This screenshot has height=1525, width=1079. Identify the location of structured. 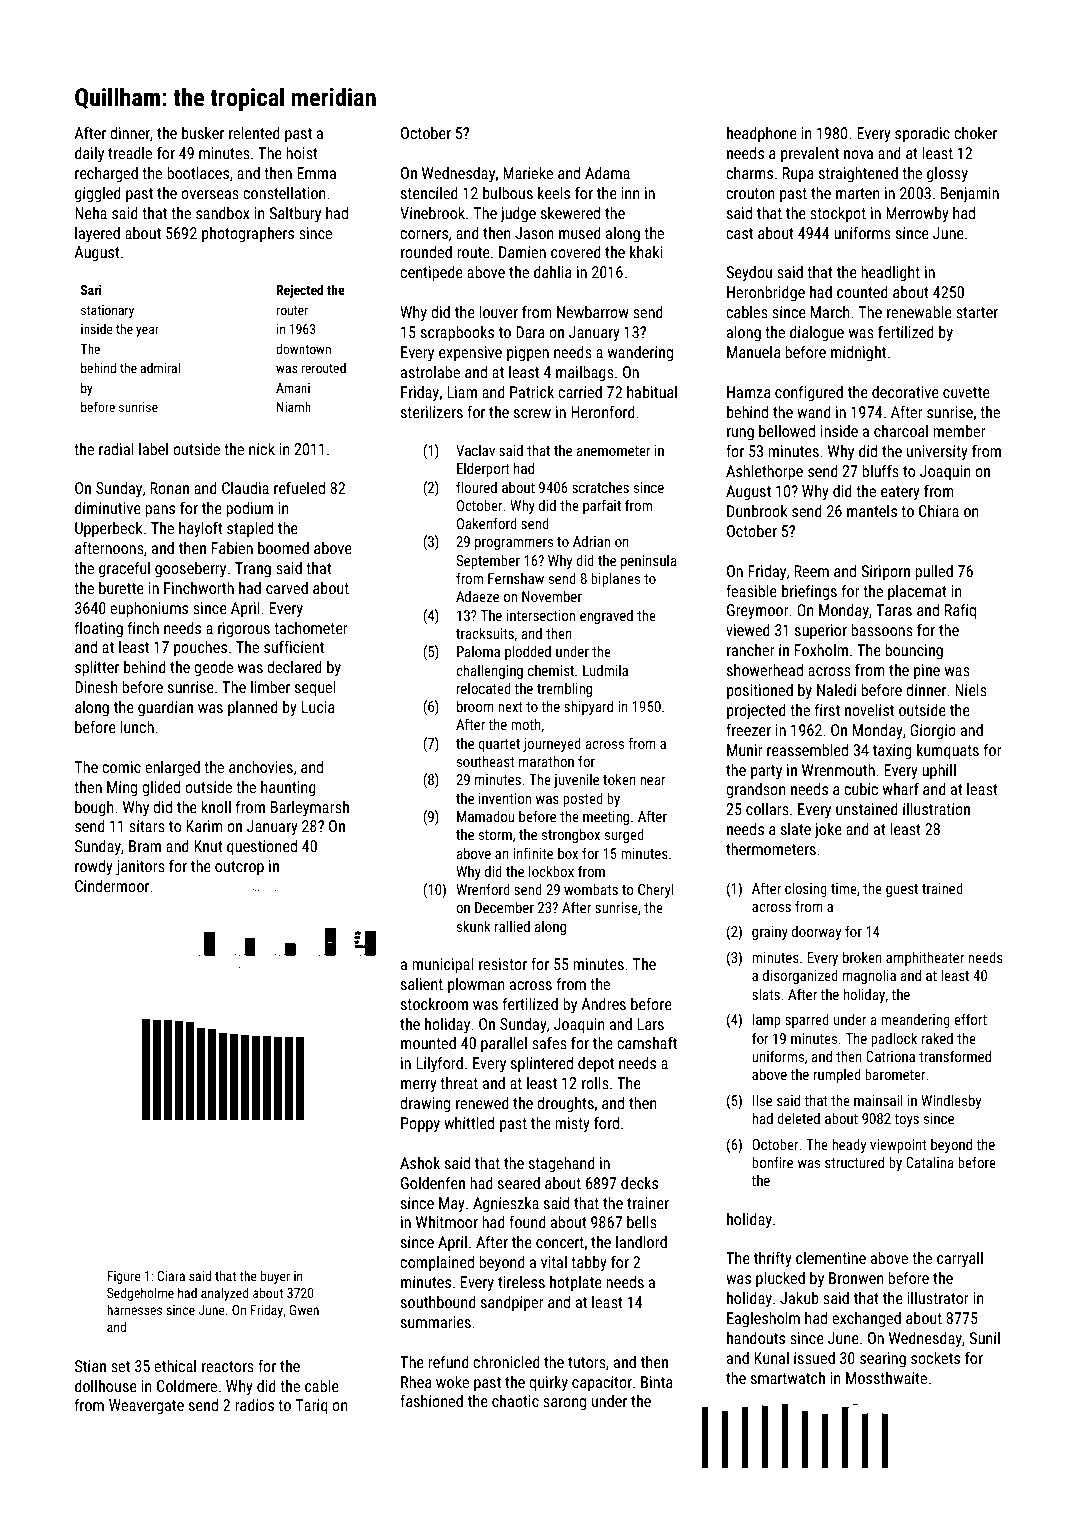
(854, 1162).
